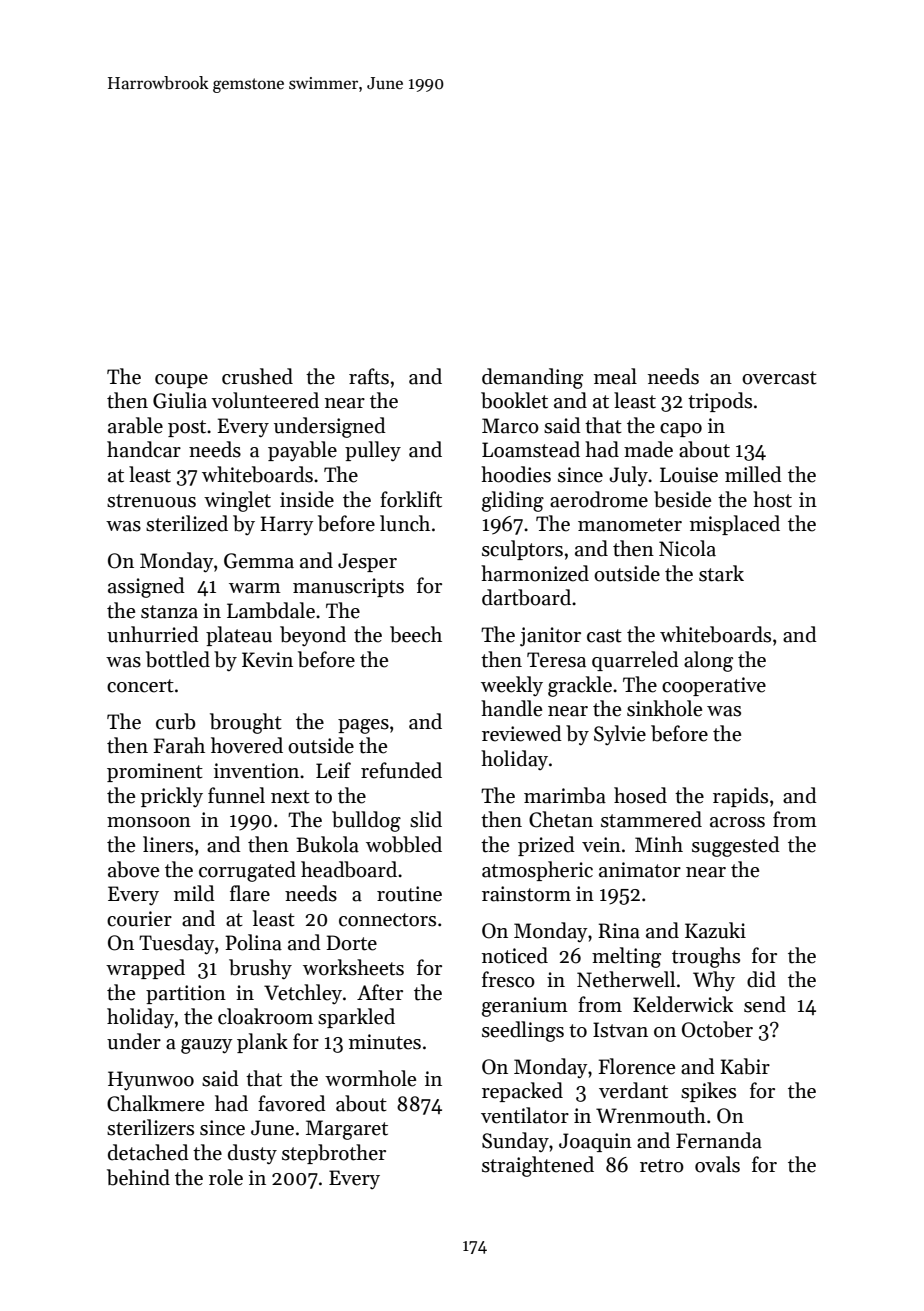  I want to click on atmospheric, so click(537, 871).
